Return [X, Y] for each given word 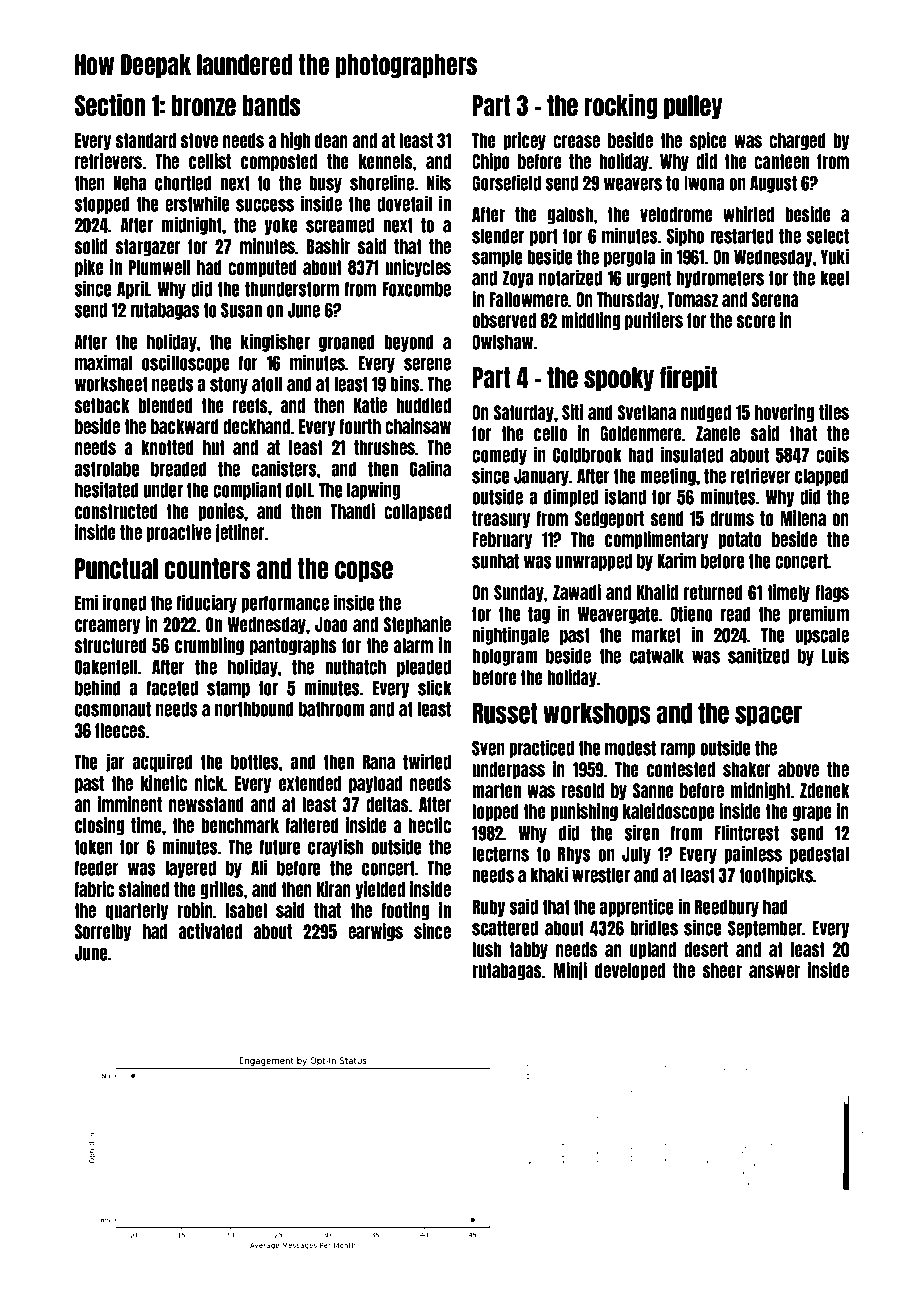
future [280, 847]
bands [272, 105]
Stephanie [417, 625]
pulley [693, 107]
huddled [423, 405]
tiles [834, 412]
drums [732, 518]
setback [102, 405]
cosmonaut [113, 709]
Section [110, 105]
